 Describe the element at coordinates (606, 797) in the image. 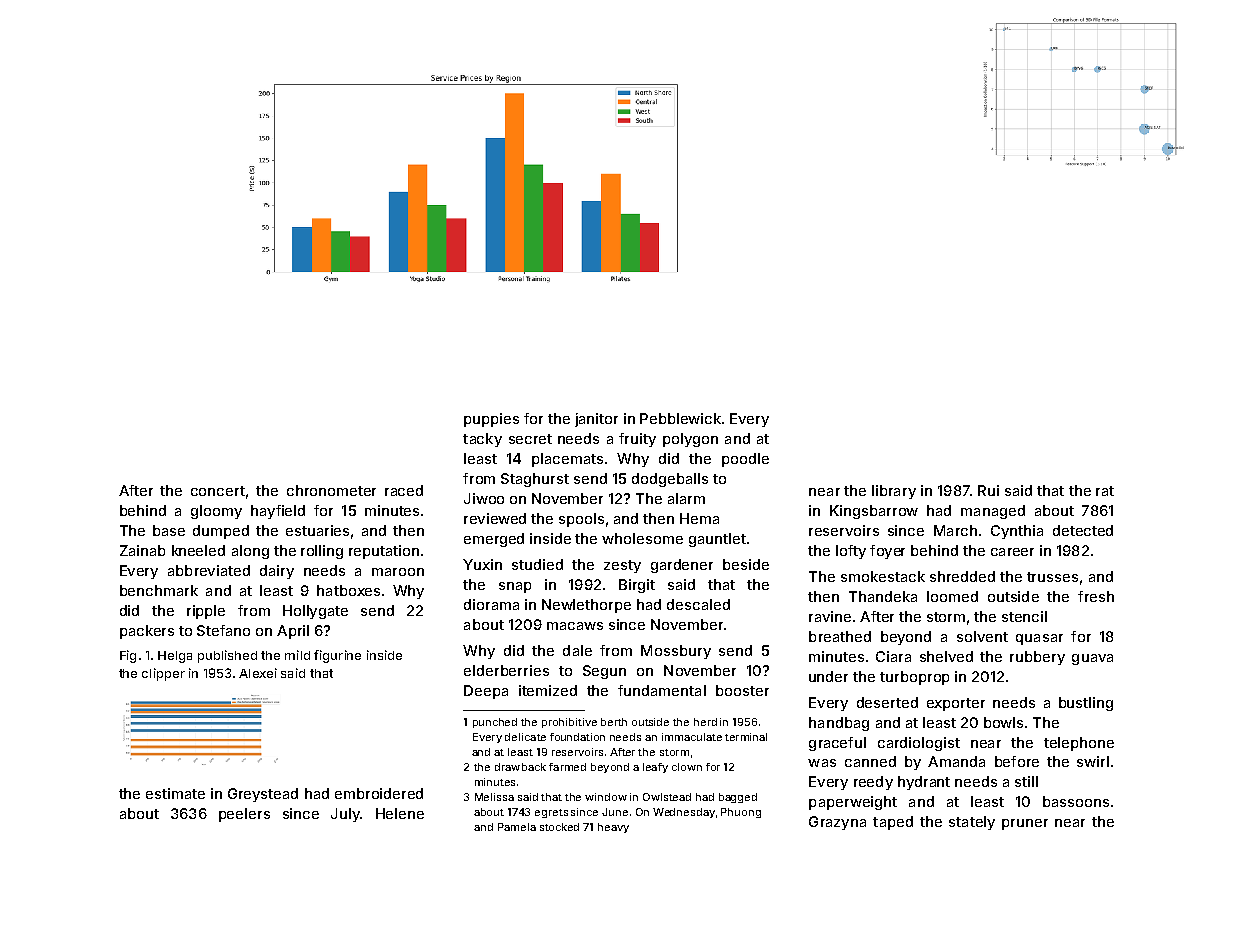

I see `window` at that location.
